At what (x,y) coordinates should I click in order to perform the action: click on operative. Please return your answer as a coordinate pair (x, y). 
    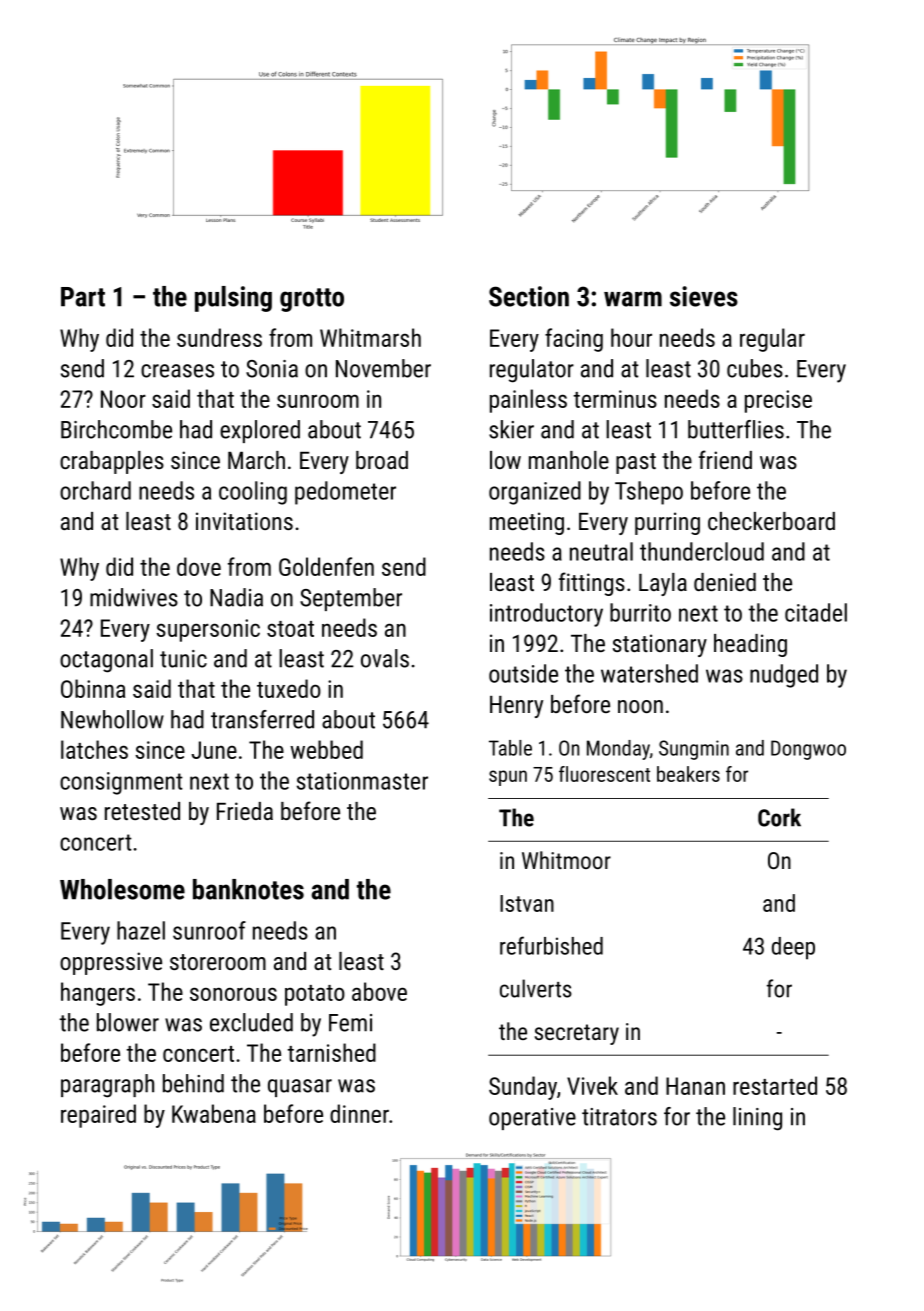
    Looking at the image, I should click on (532, 1119).
